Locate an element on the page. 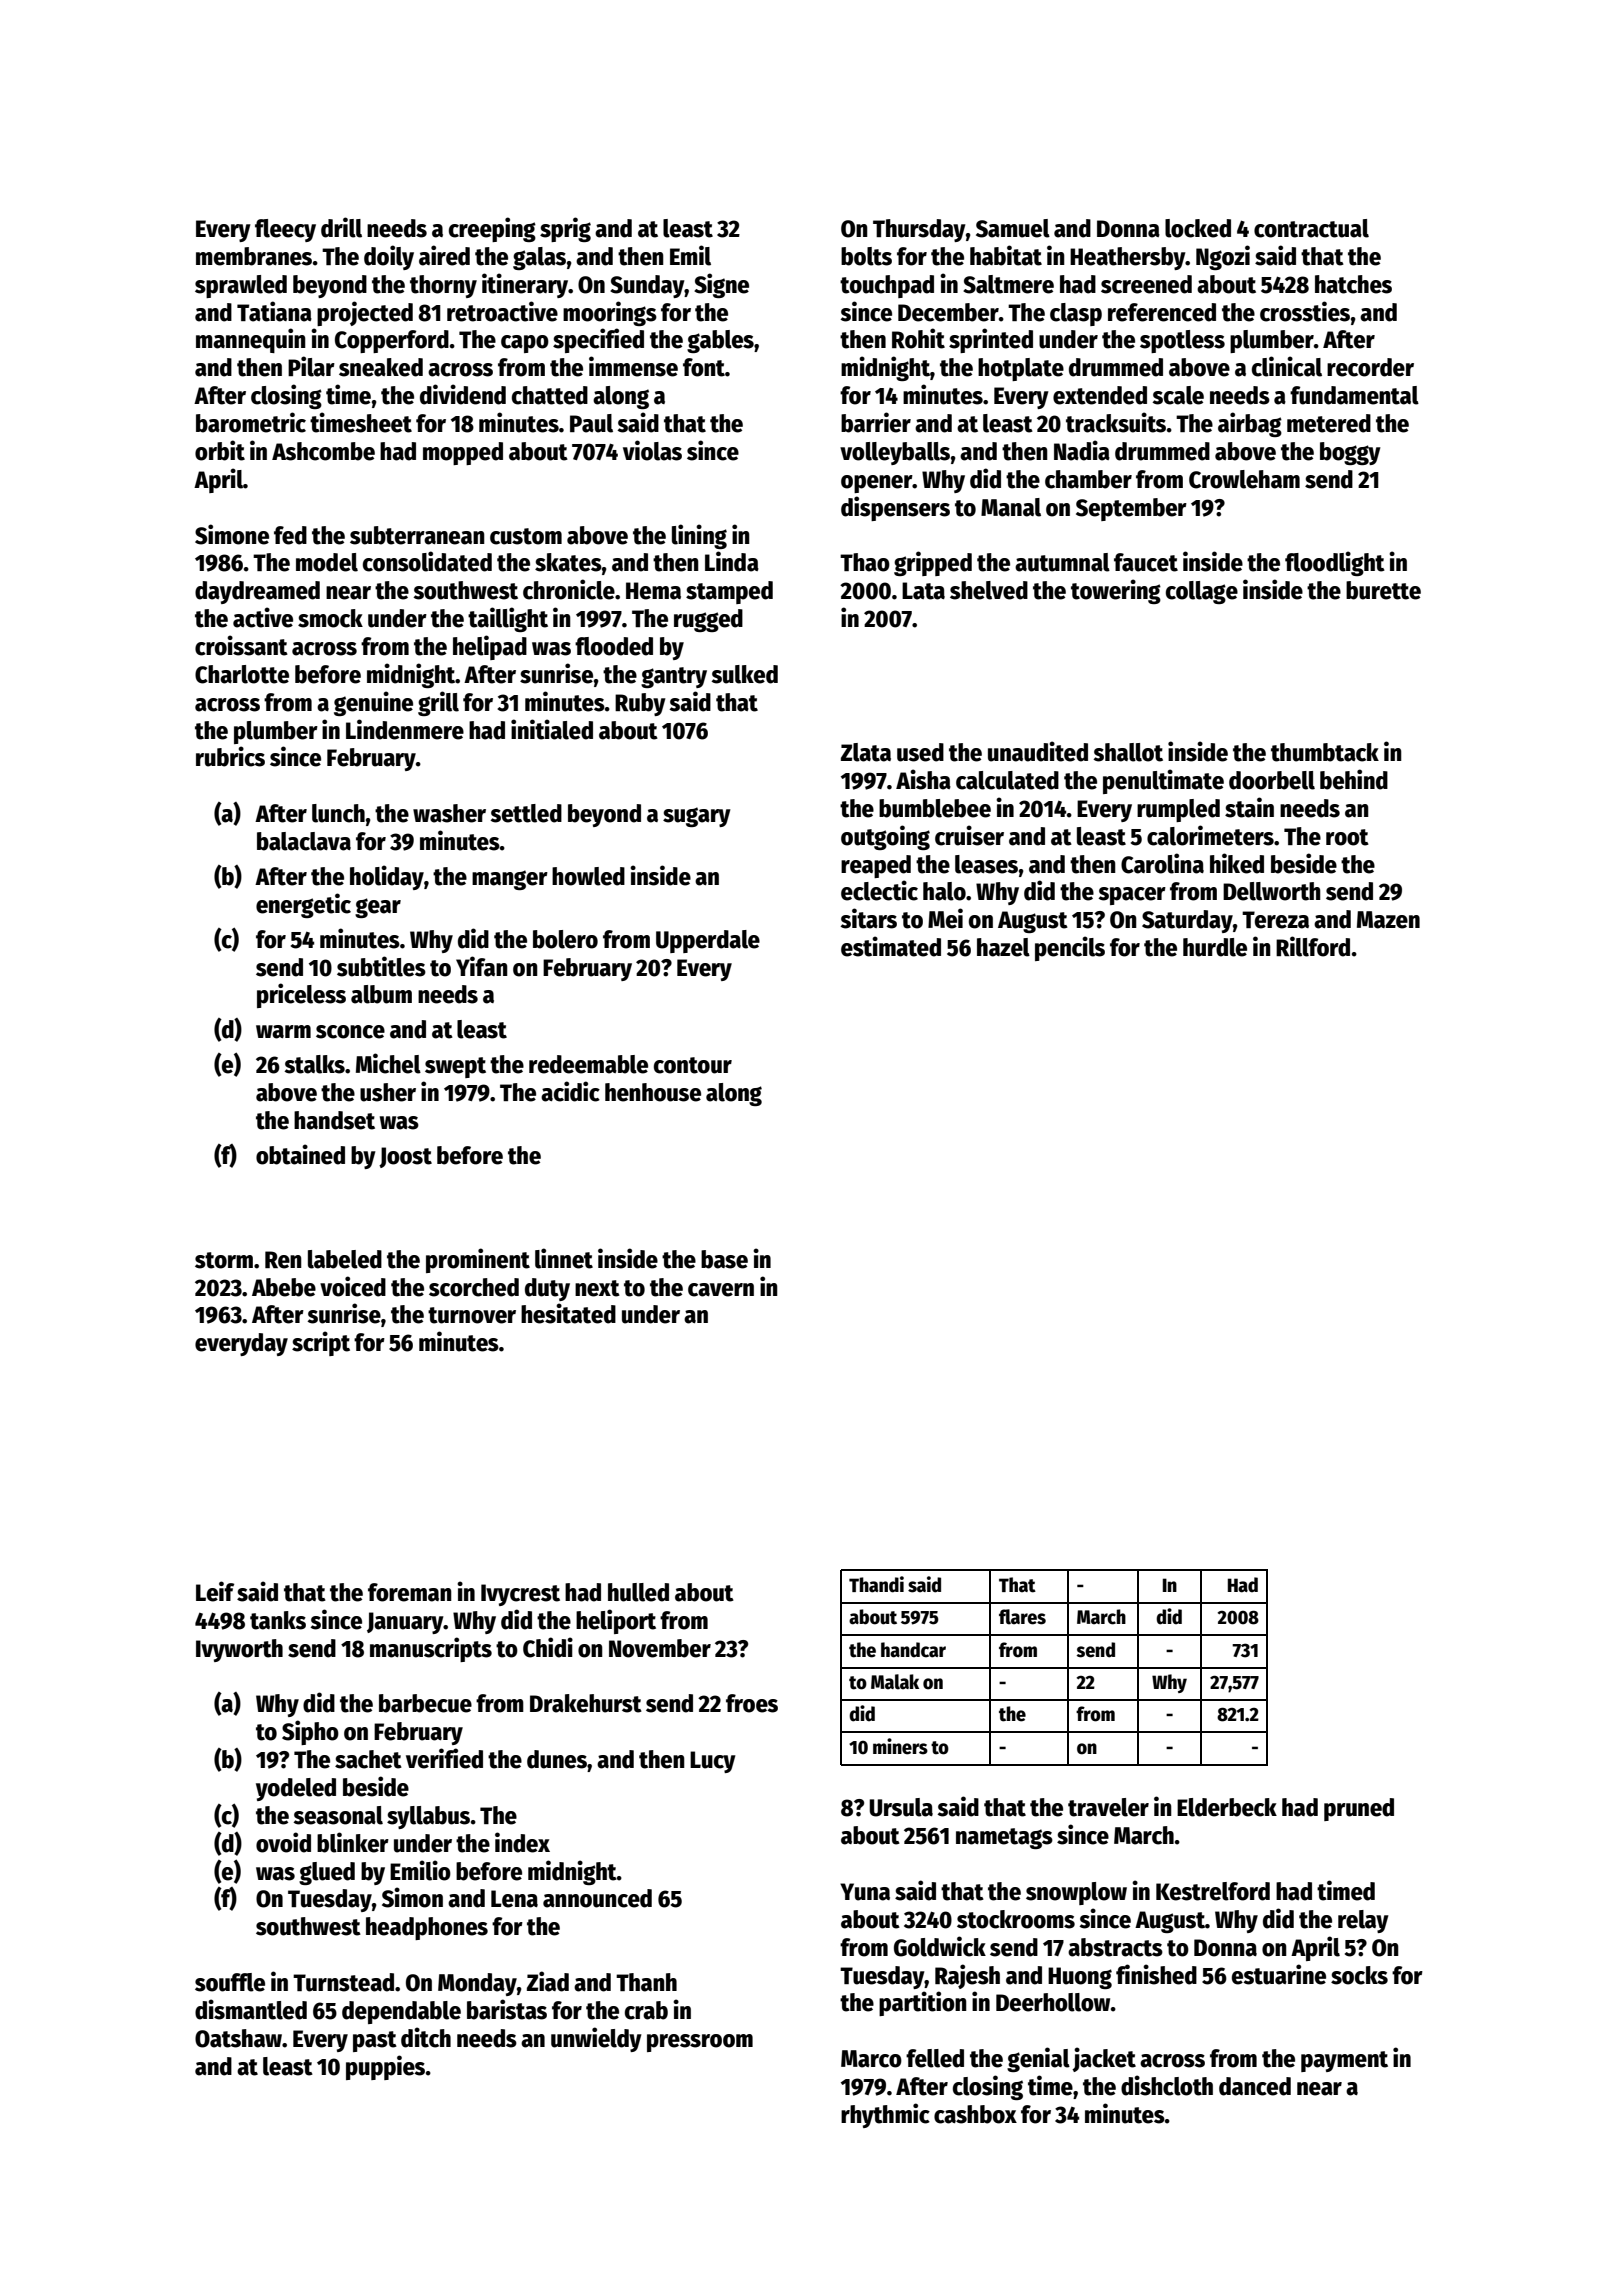 This document has height=2292, width=1620. cavern is located at coordinates (721, 1290).
